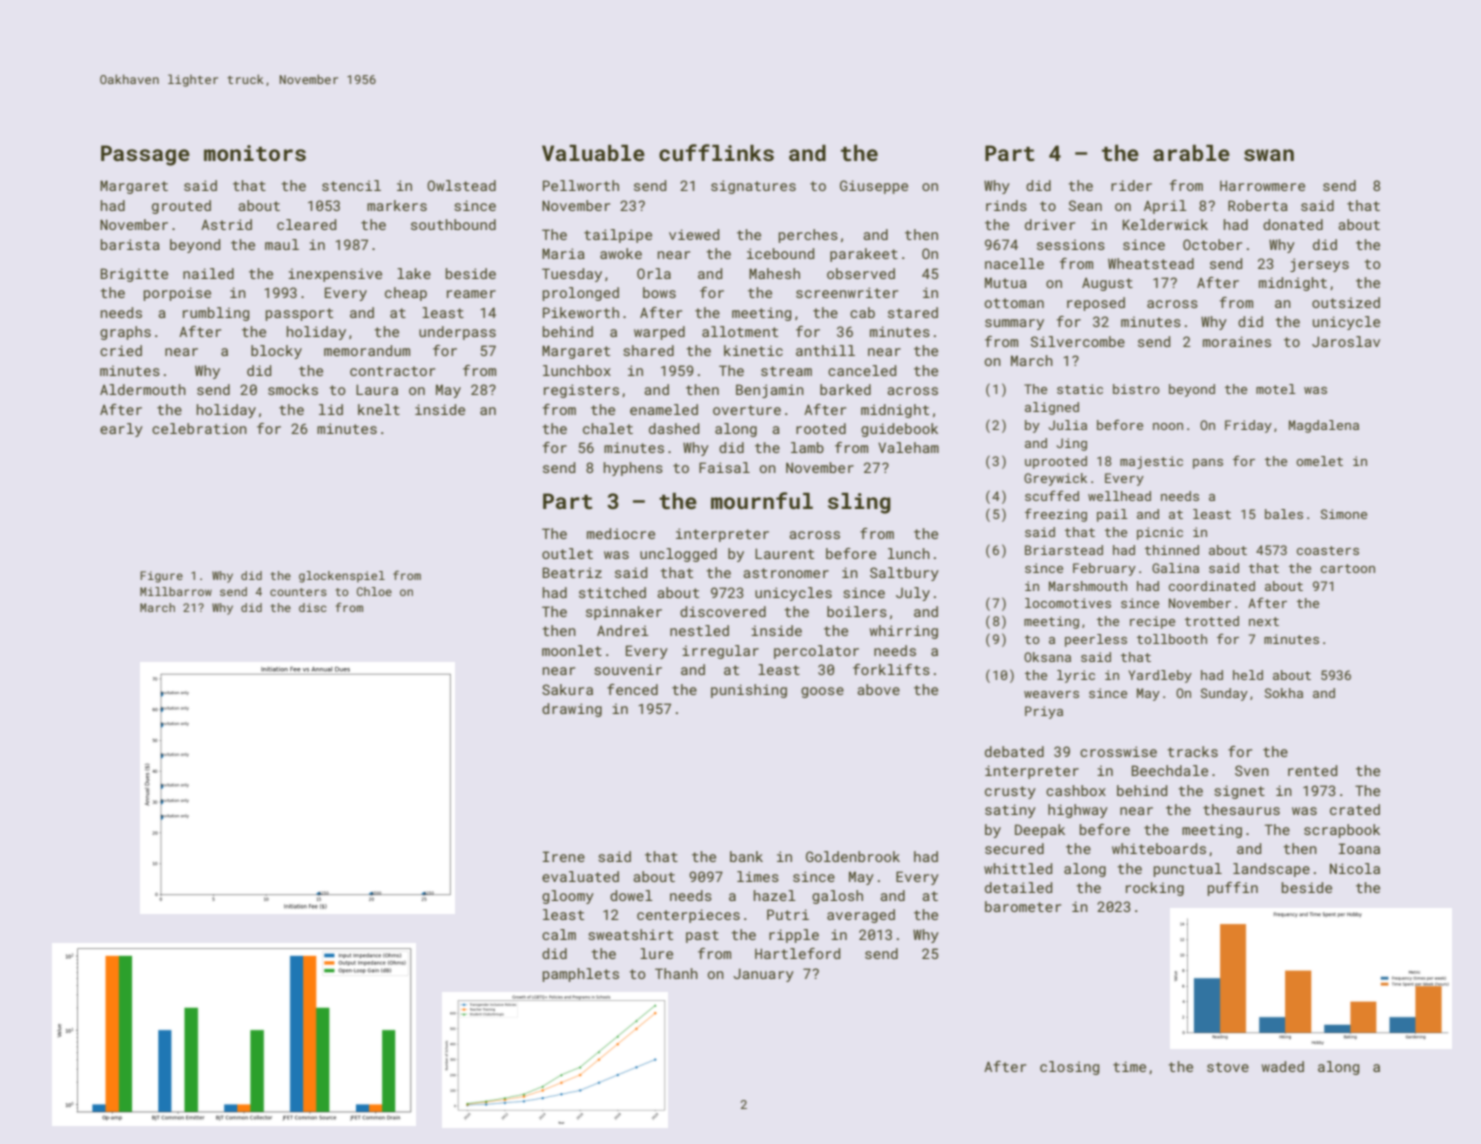 This document has width=1481, height=1144. What do you see at coordinates (676, 973) in the document?
I see `Thanh` at bounding box center [676, 973].
